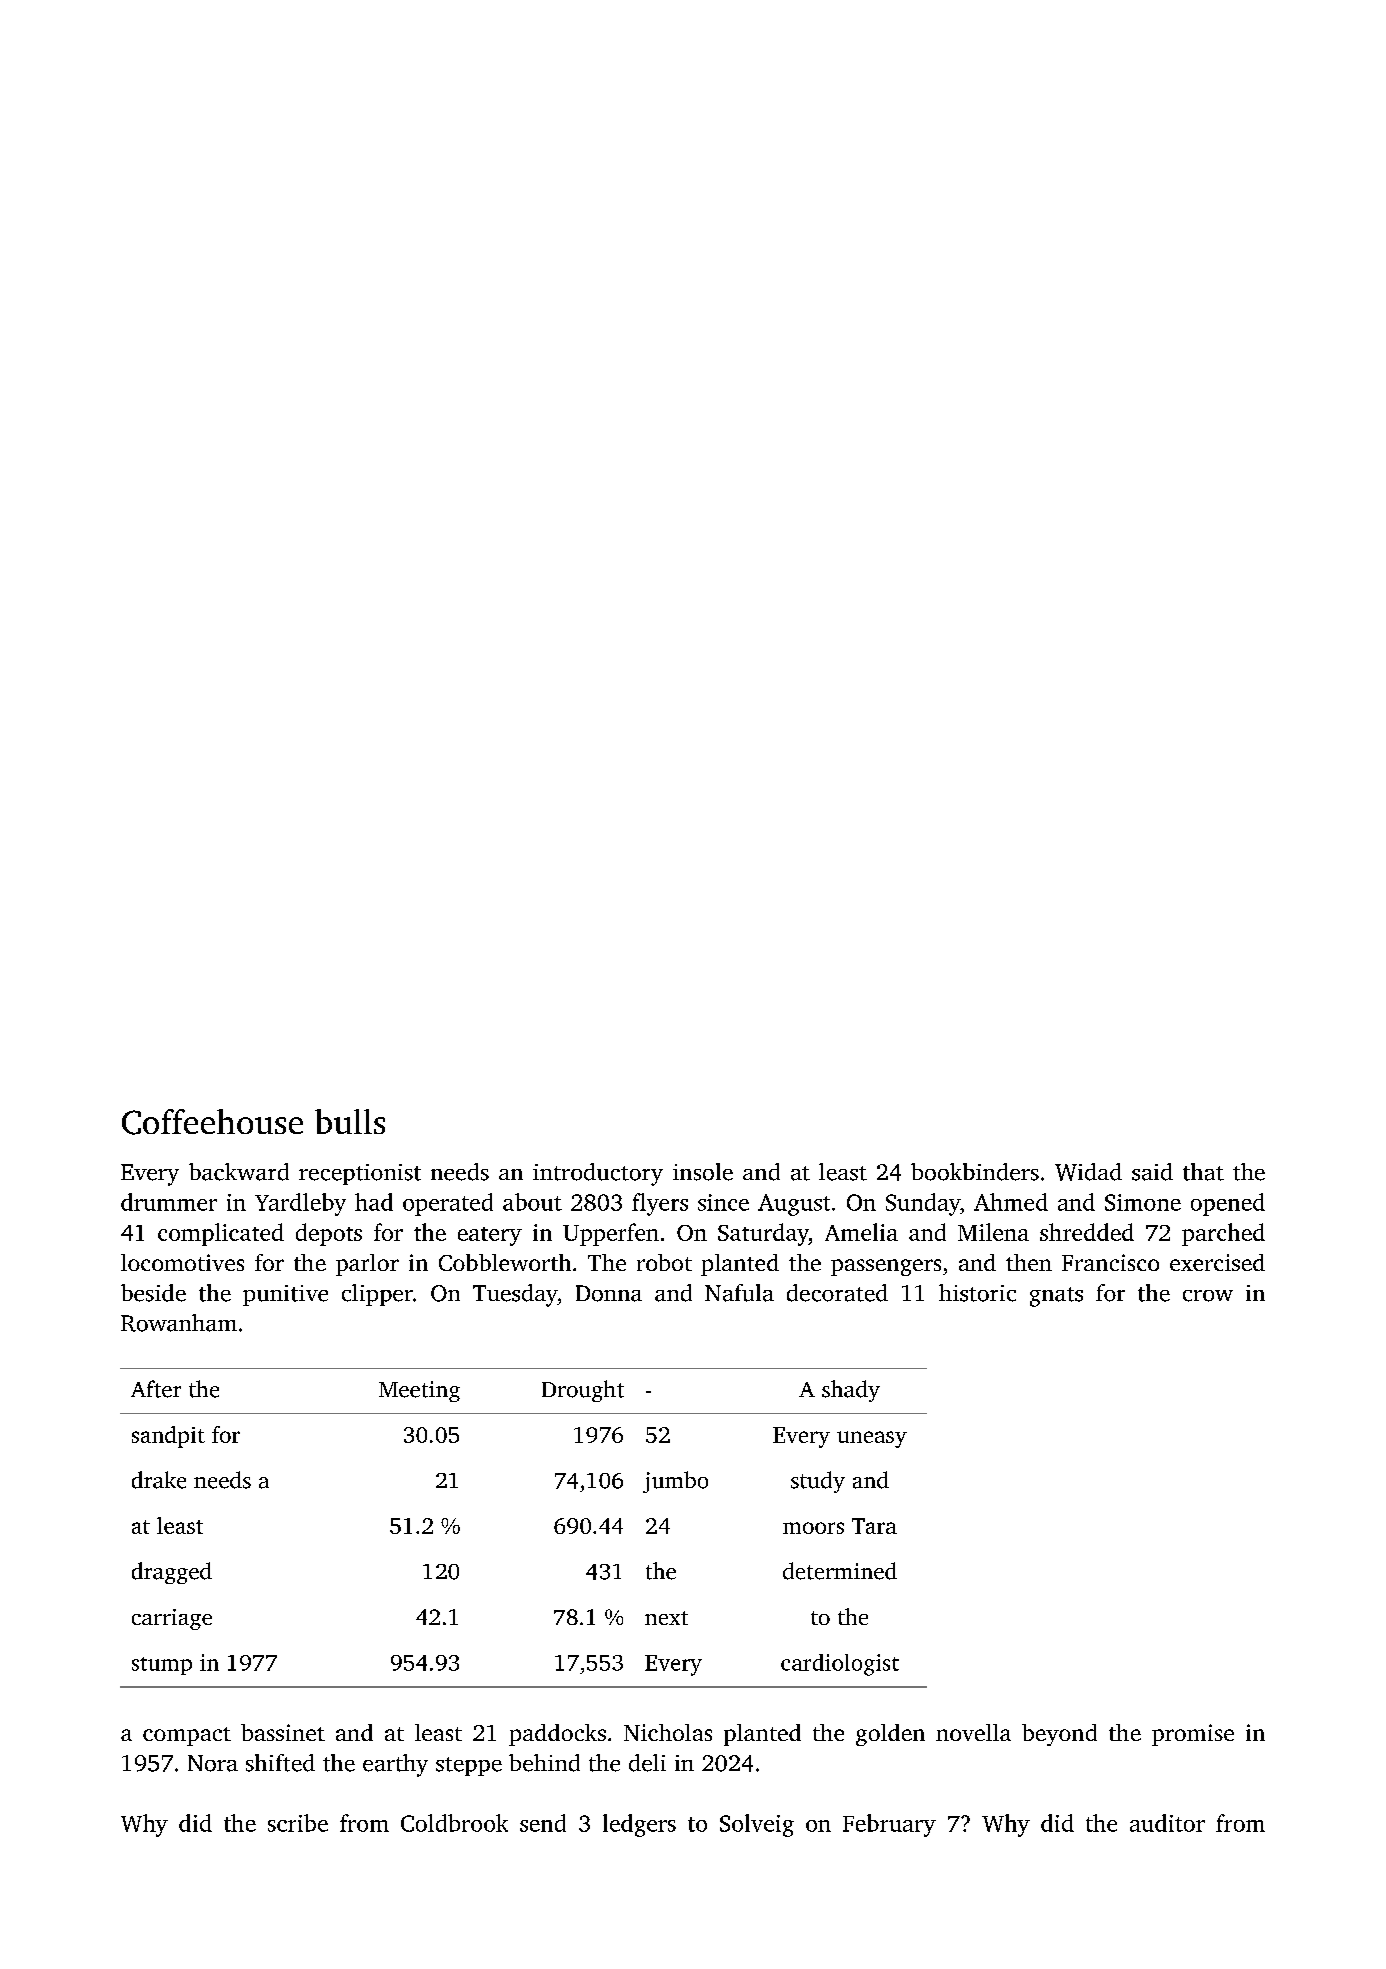 Image resolution: width=1386 pixels, height=1969 pixels. Describe the element at coordinates (598, 1174) in the document. I see `introductory` at that location.
